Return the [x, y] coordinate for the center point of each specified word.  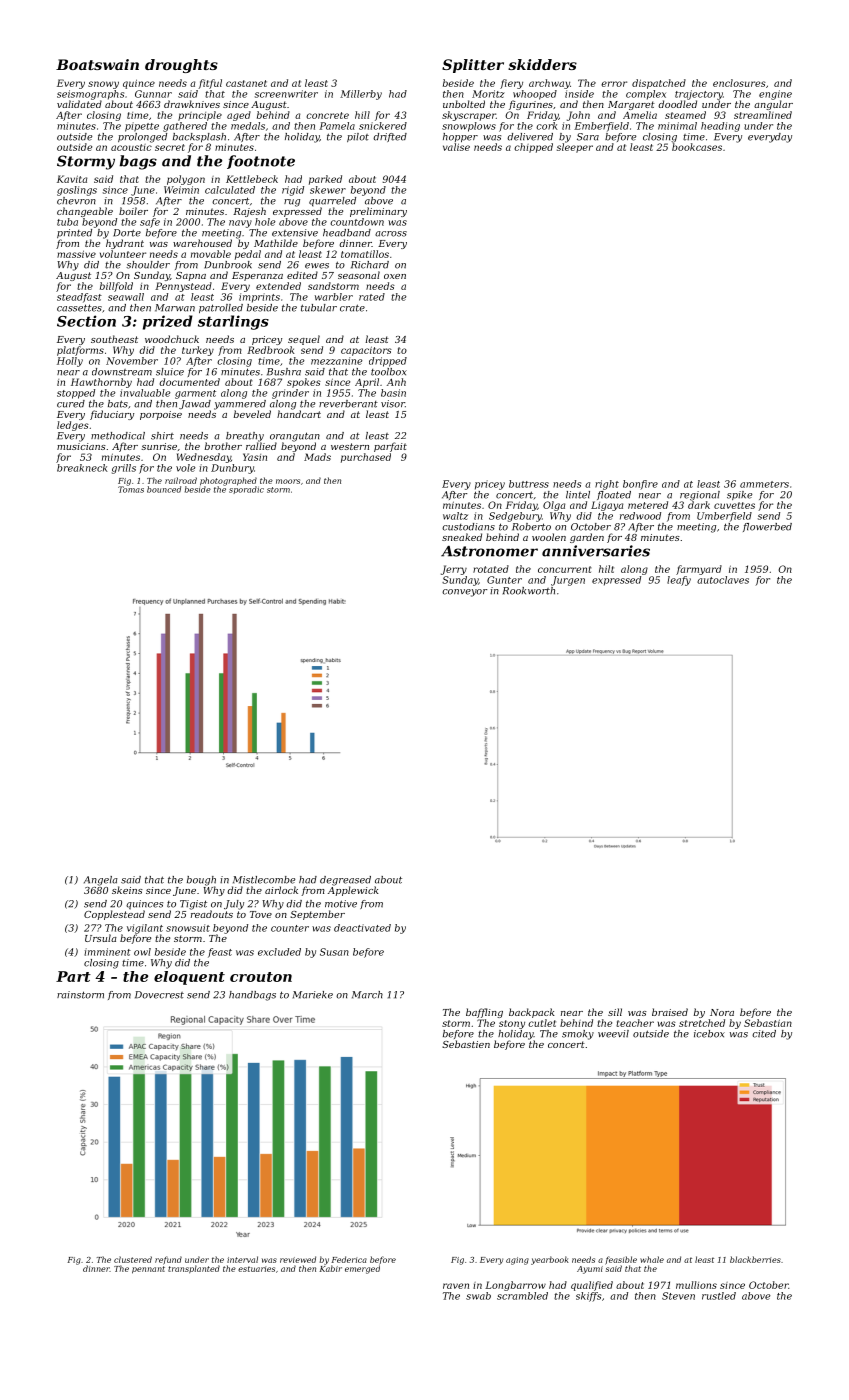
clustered [133, 1259]
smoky [578, 1035]
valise [456, 147]
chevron [76, 201]
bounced [164, 489]
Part [73, 976]
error [614, 84]
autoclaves [723, 580]
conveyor [464, 593]
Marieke [313, 995]
